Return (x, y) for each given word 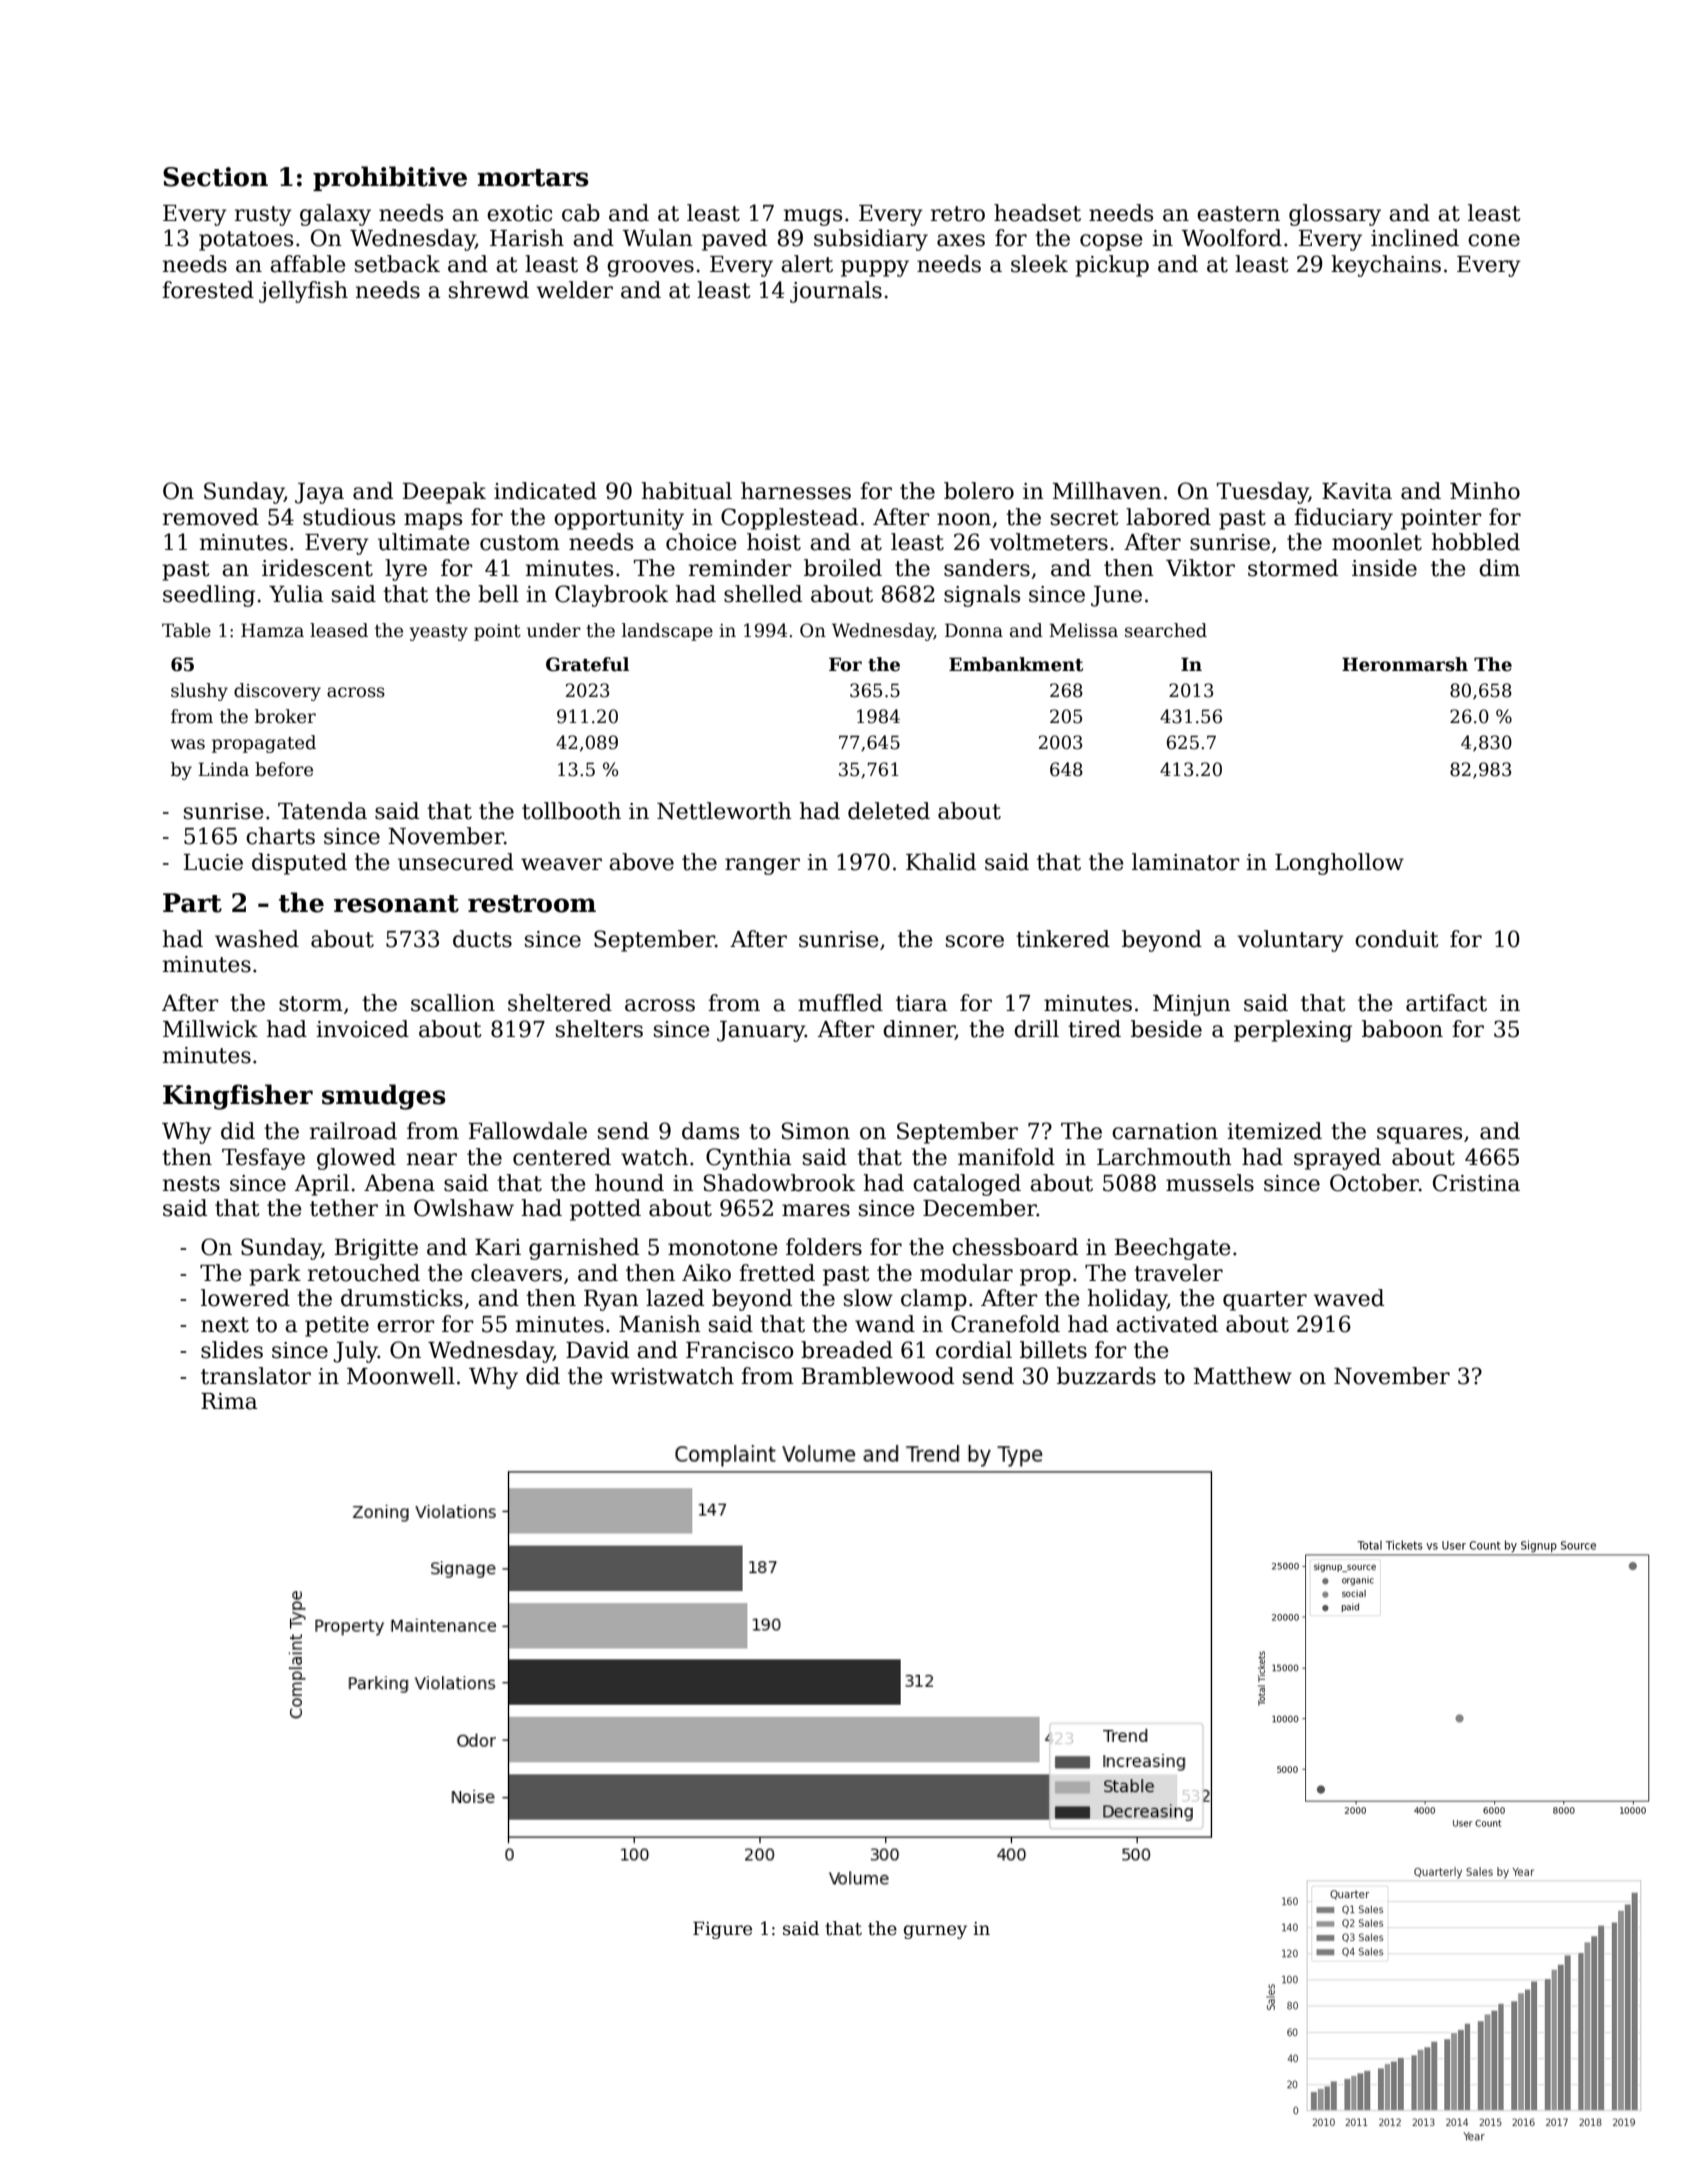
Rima (229, 1401)
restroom (532, 904)
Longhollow (1339, 864)
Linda (223, 769)
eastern (1238, 214)
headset (1037, 213)
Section (215, 177)
